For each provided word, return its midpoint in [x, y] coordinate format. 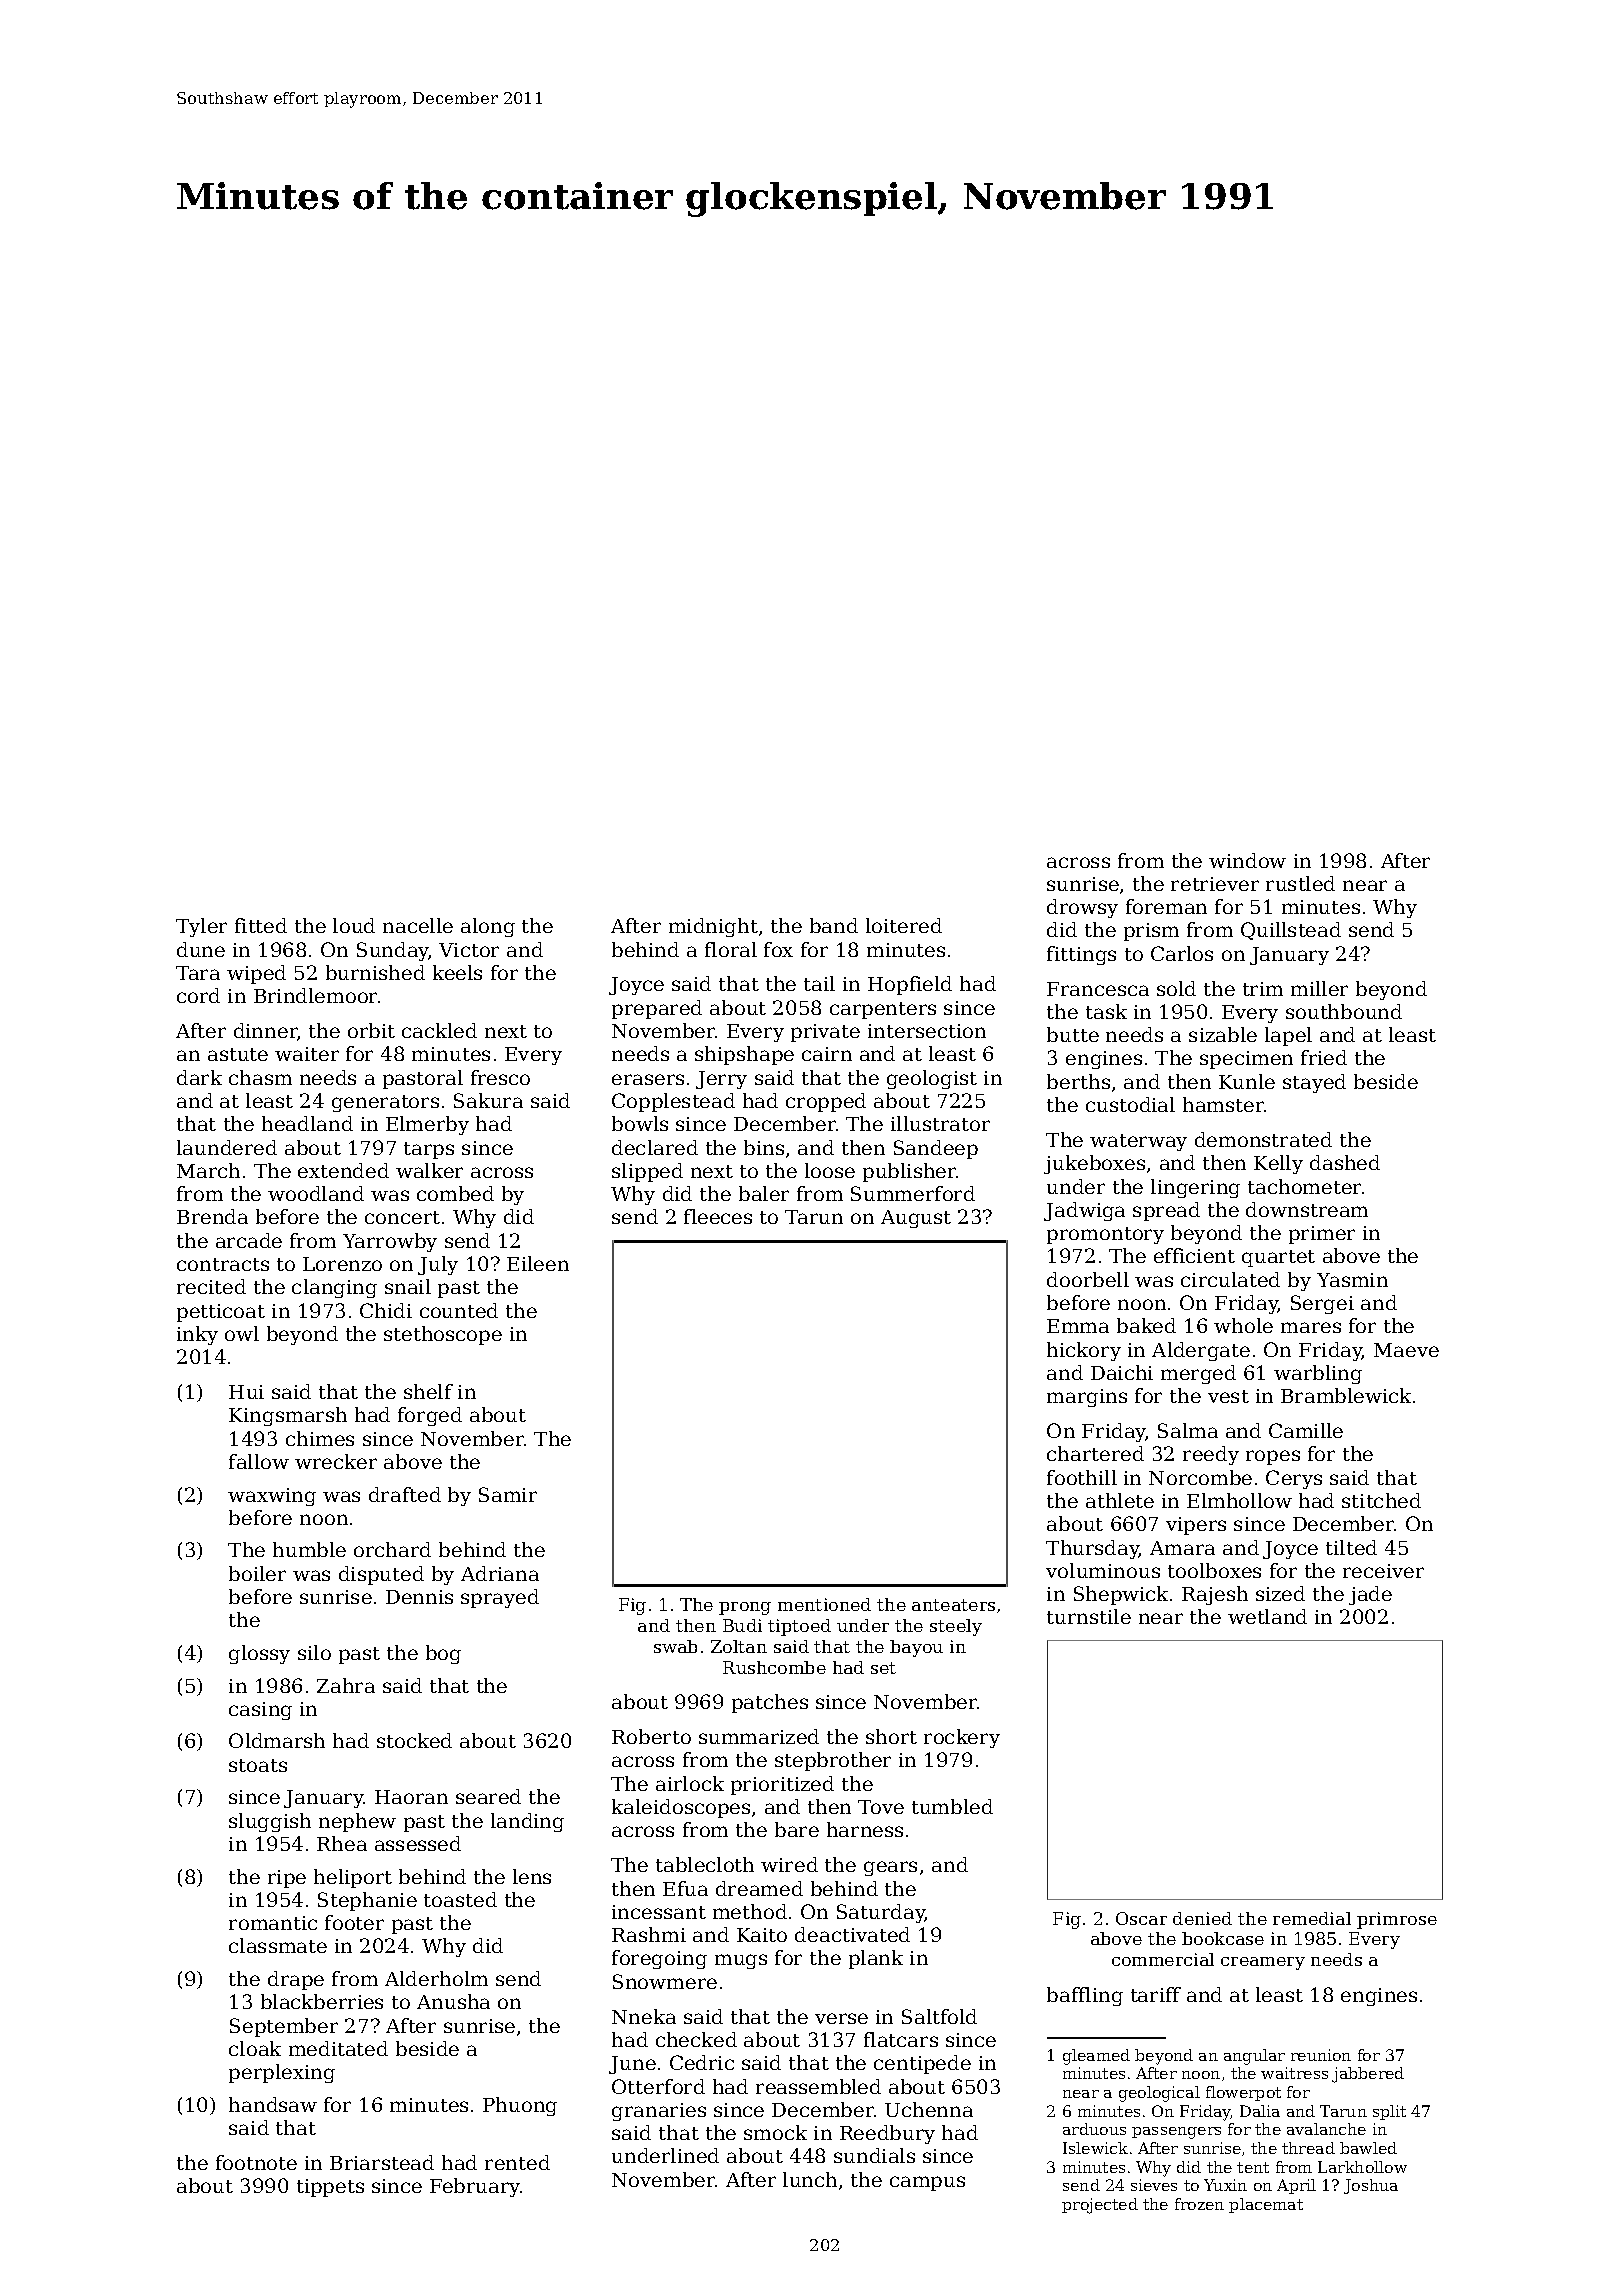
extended [343, 1170]
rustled [1300, 883]
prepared [657, 1009]
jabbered [1368, 2075]
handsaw [273, 2104]
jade [1370, 1595]
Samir [508, 1494]
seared [488, 1796]
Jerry [721, 1080]
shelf [428, 1391]
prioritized [782, 1785]
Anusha [453, 2001]
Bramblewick [1346, 1395]
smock [775, 2132]
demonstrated [1263, 1139]
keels [457, 972]
